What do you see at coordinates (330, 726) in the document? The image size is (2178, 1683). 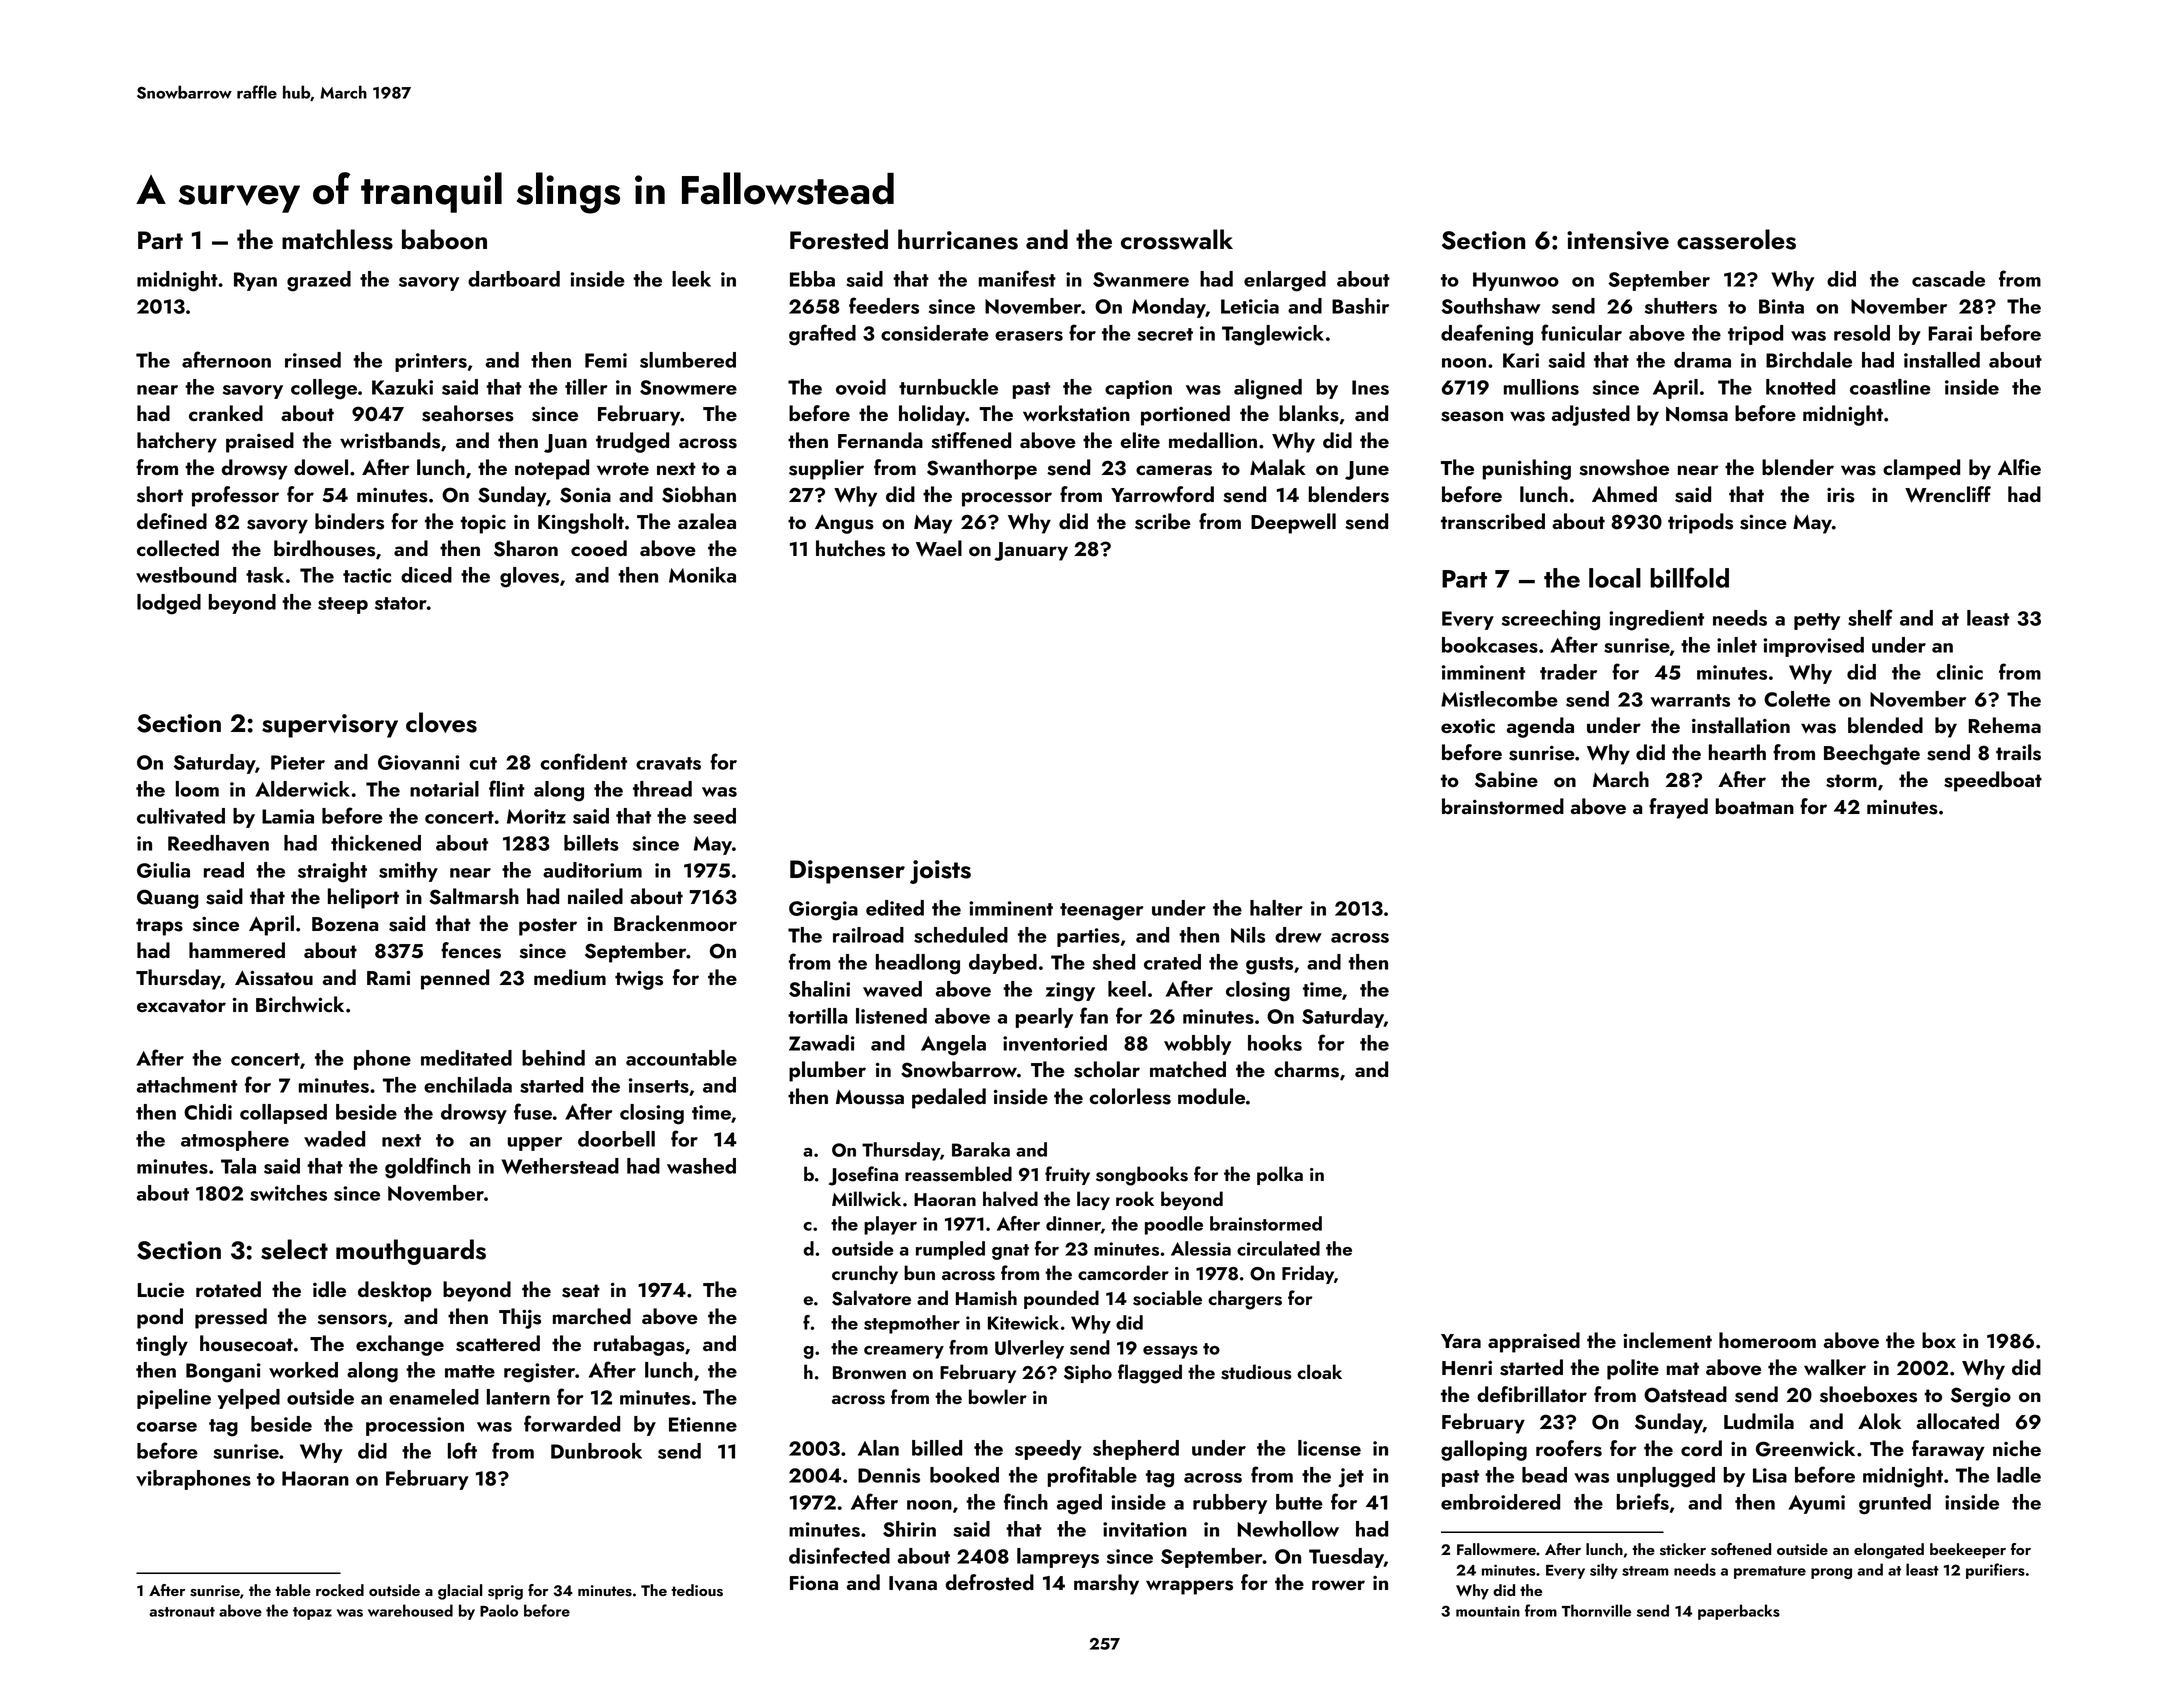 I see `supervisory` at bounding box center [330, 726].
